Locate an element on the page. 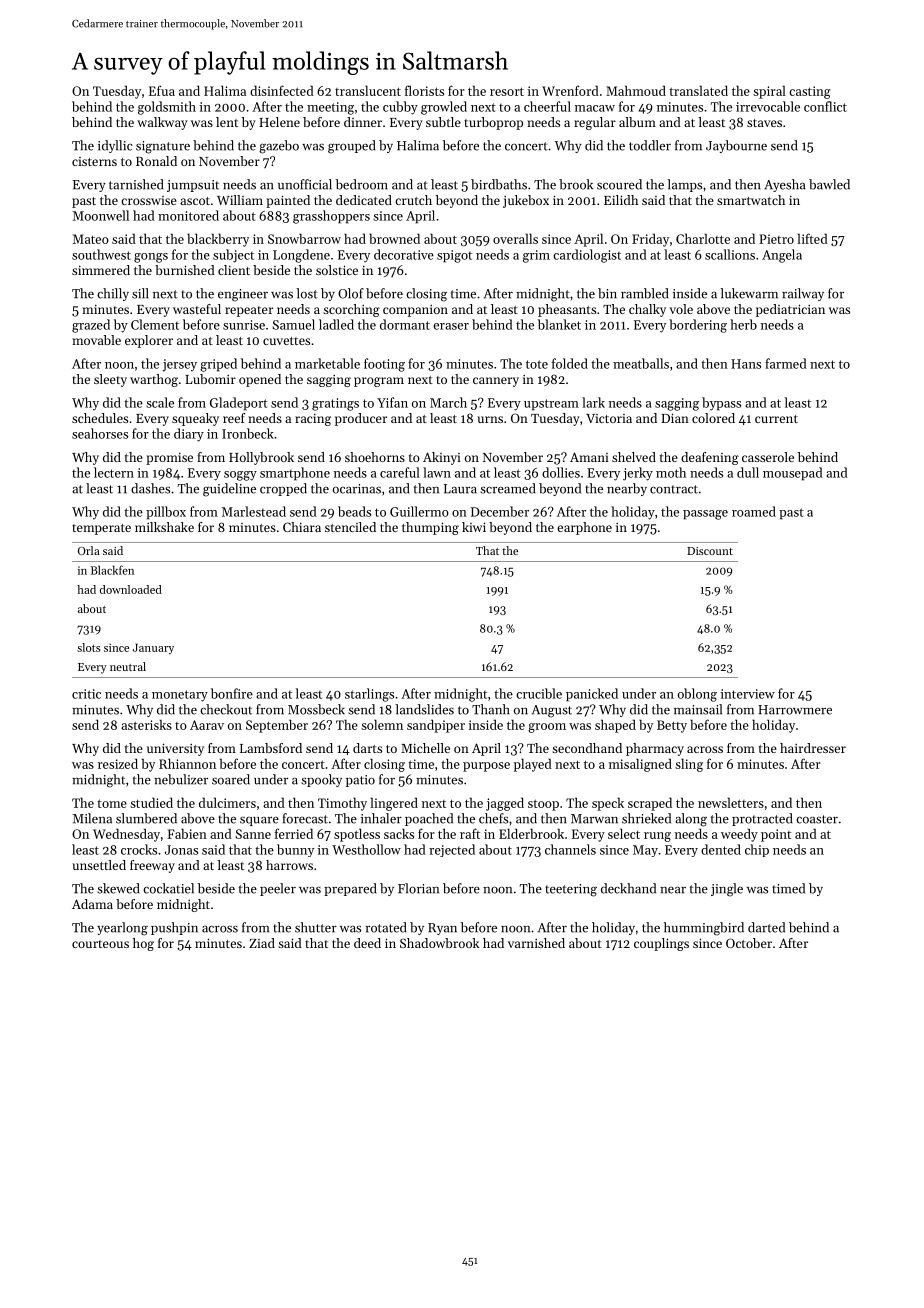 The image size is (924, 1308). florists is located at coordinates (424, 90).
